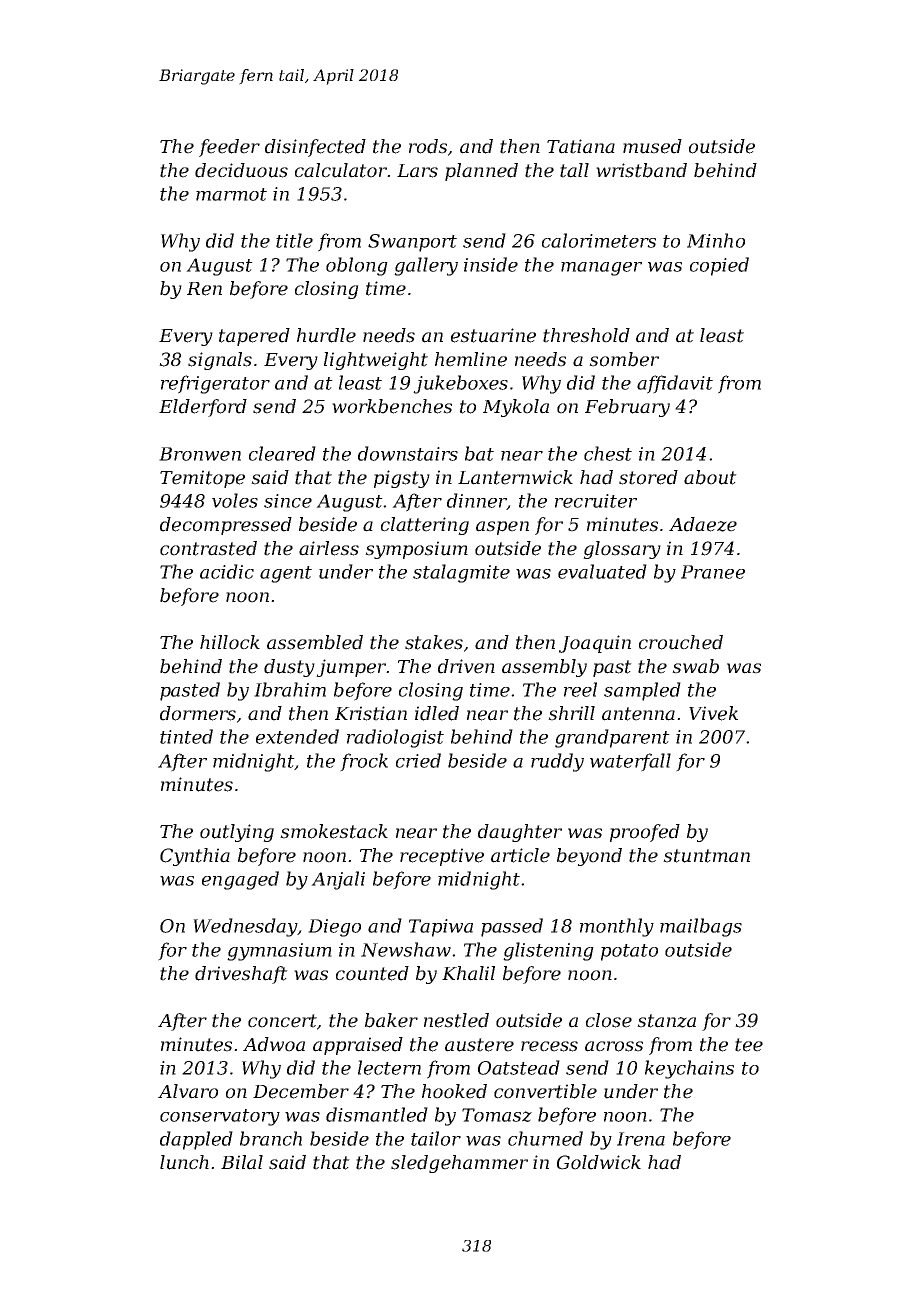  I want to click on stanza, so click(666, 1021).
